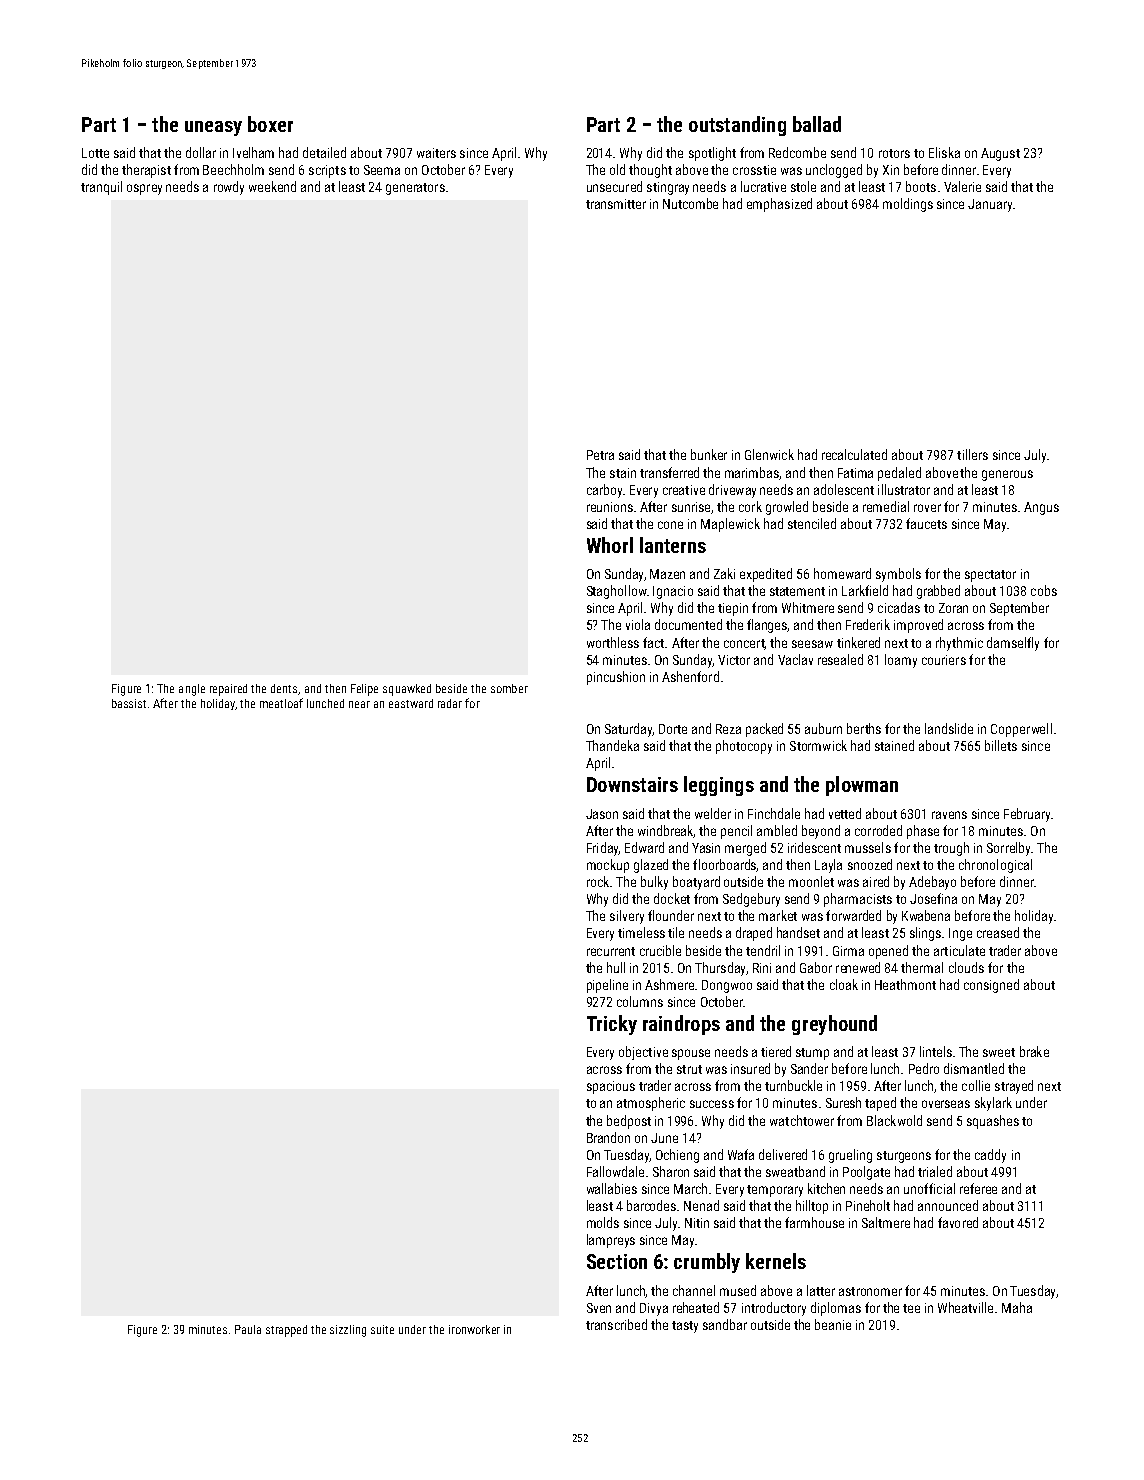 This screenshot has width=1144, height=1480. What do you see at coordinates (611, 1241) in the screenshot?
I see `lampreys` at bounding box center [611, 1241].
